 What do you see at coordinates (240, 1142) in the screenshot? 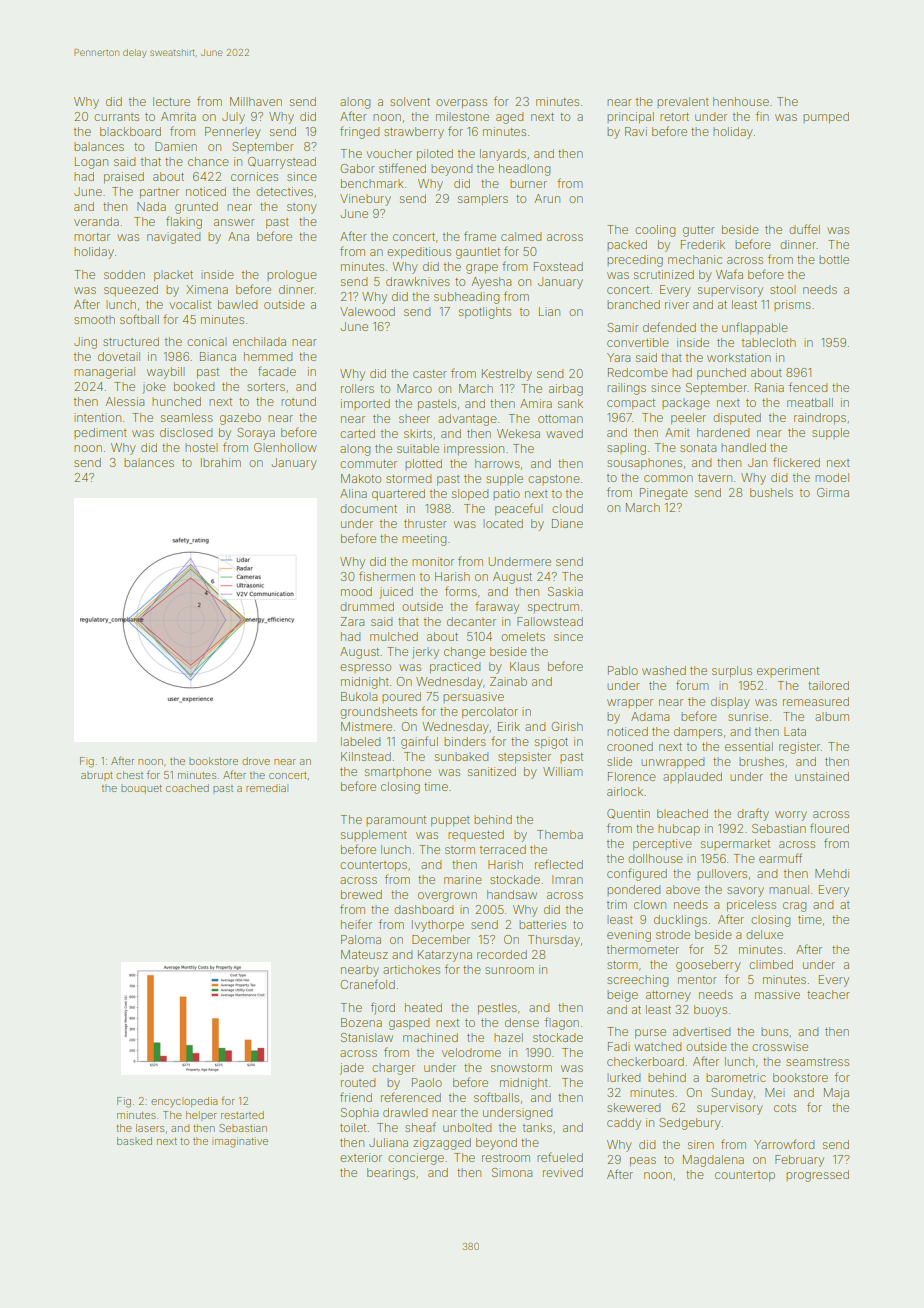
I see `imaginative` at bounding box center [240, 1142].
